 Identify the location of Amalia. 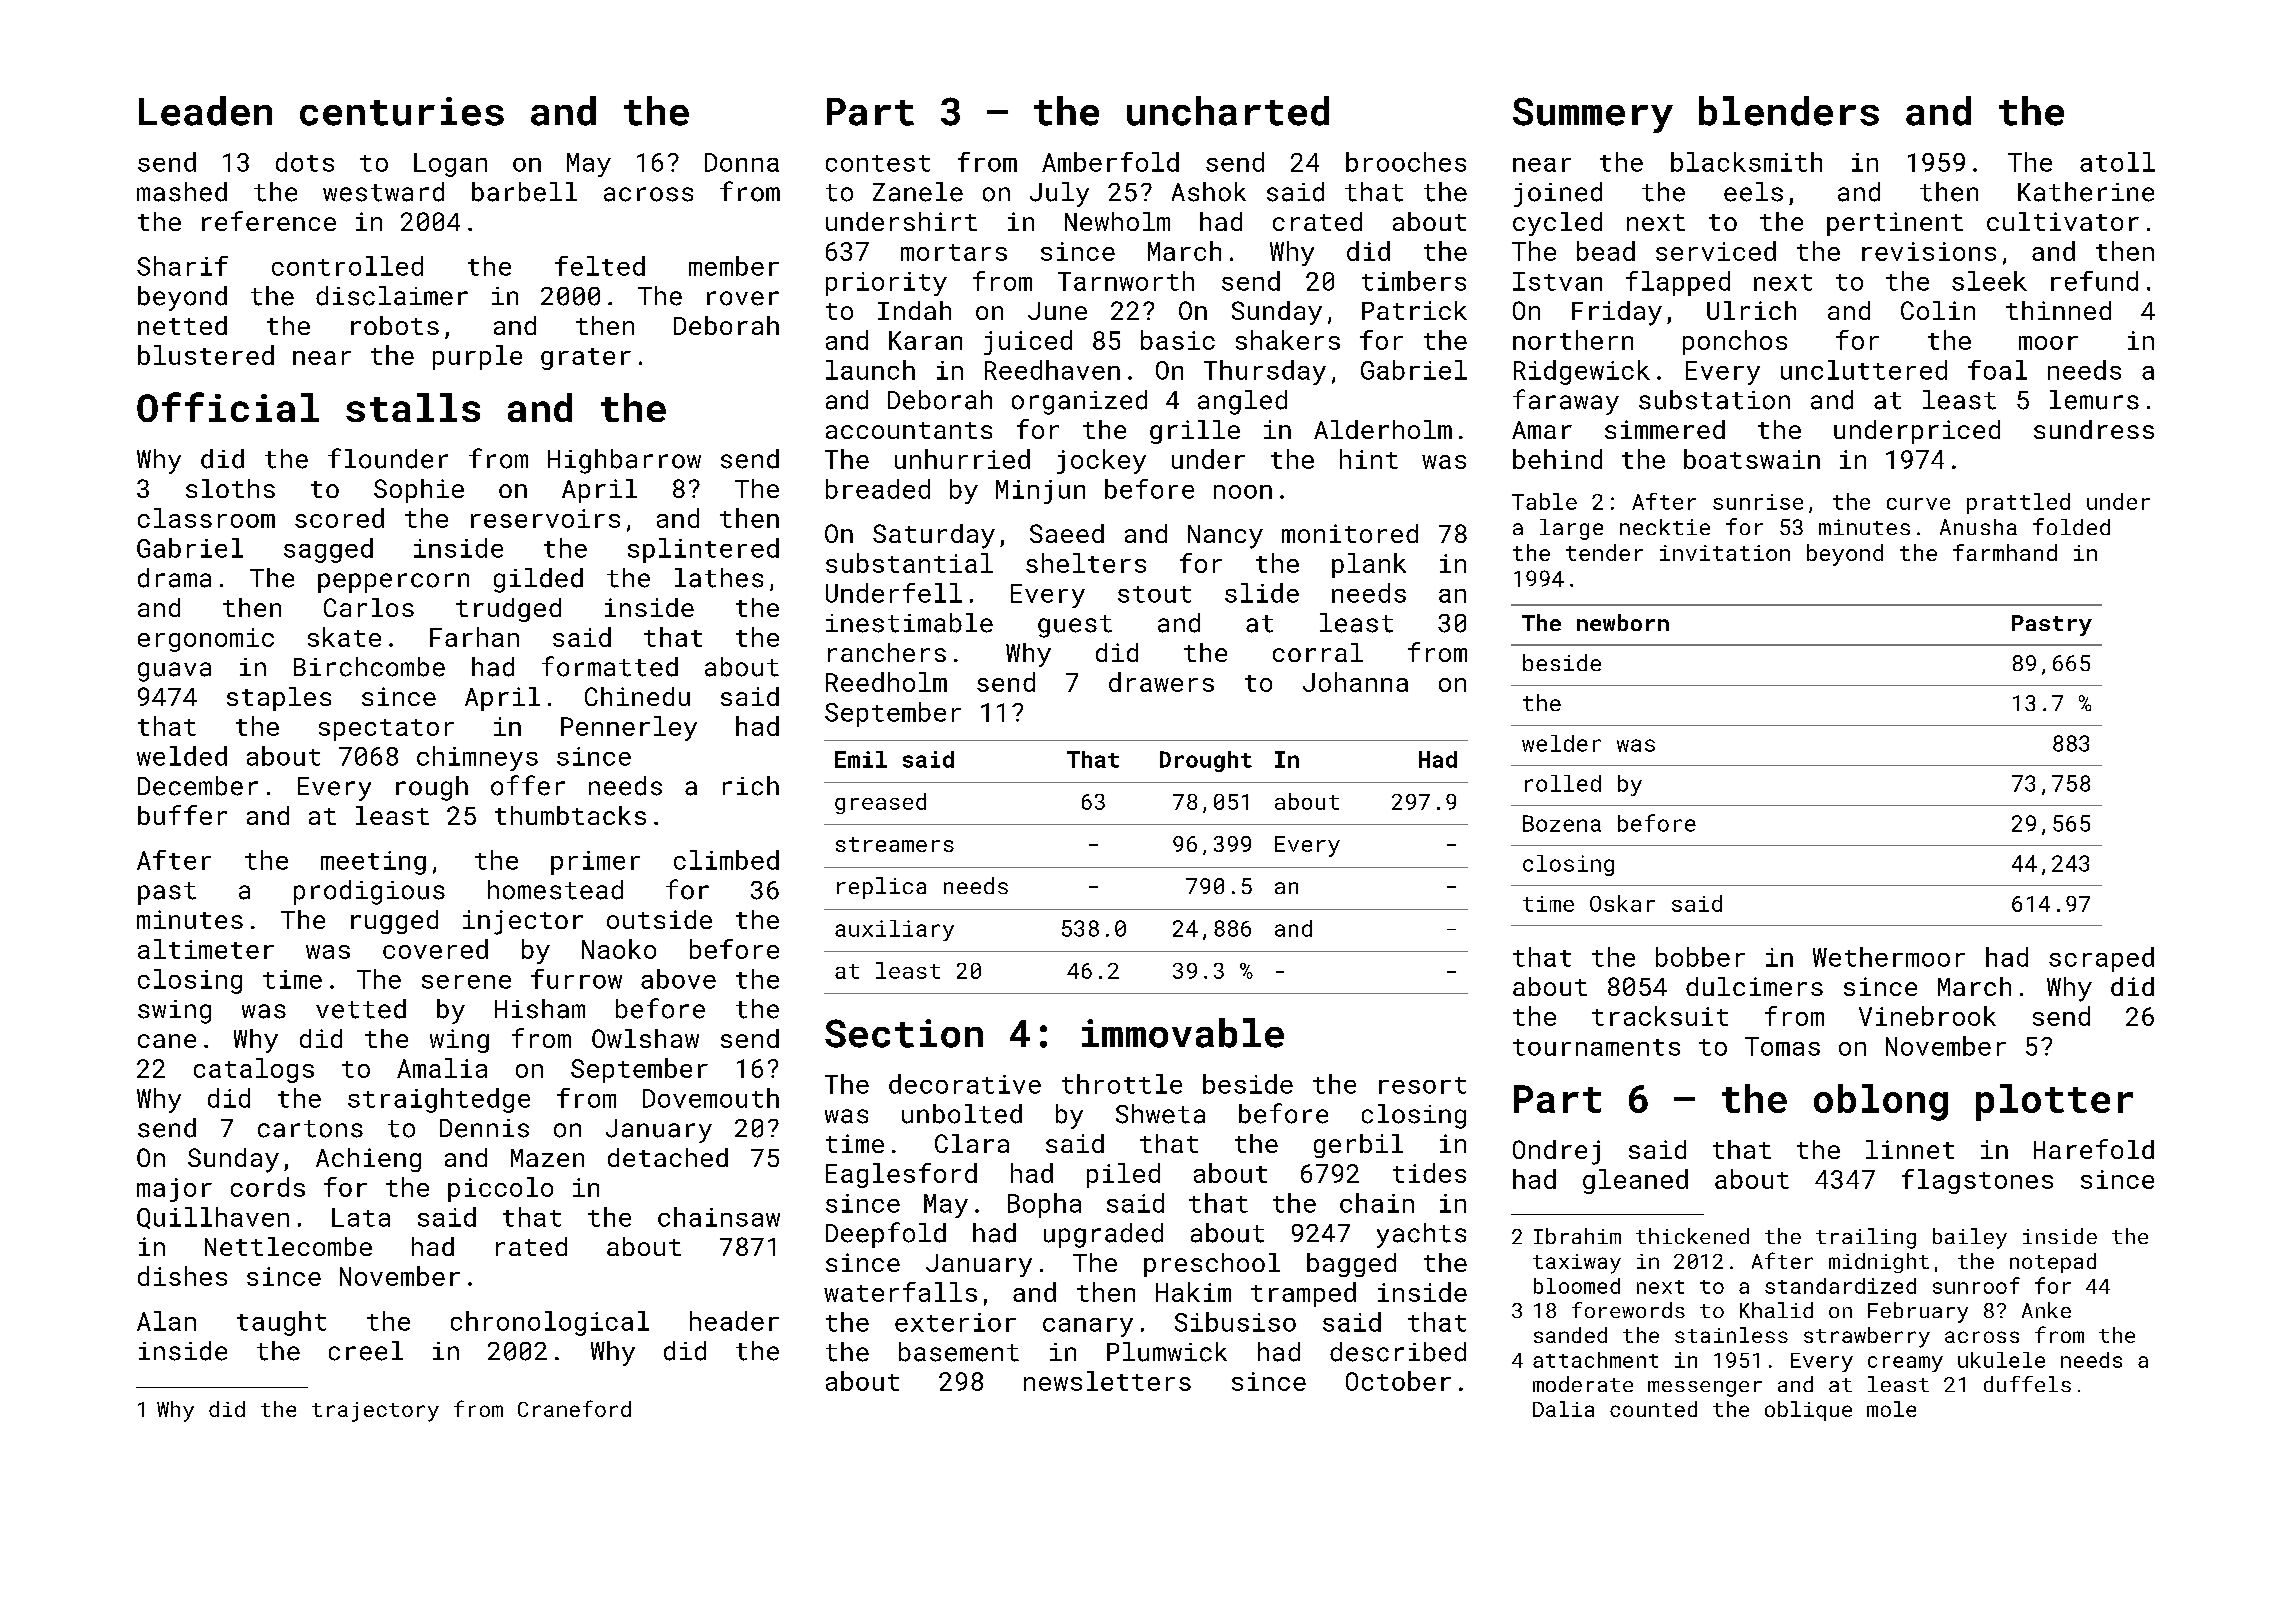
(442, 1068).
